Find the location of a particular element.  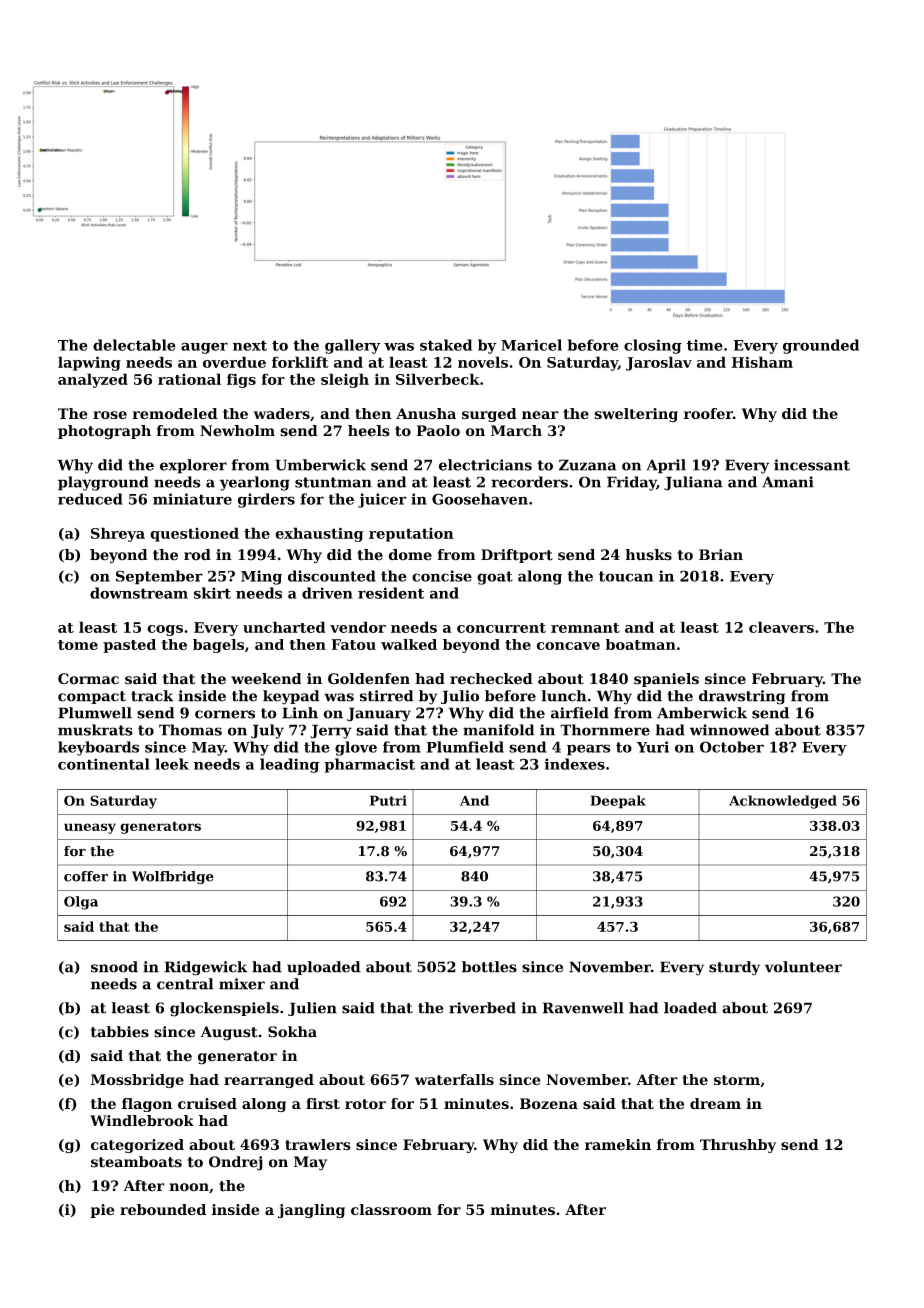

yearlong is located at coordinates (255, 483).
